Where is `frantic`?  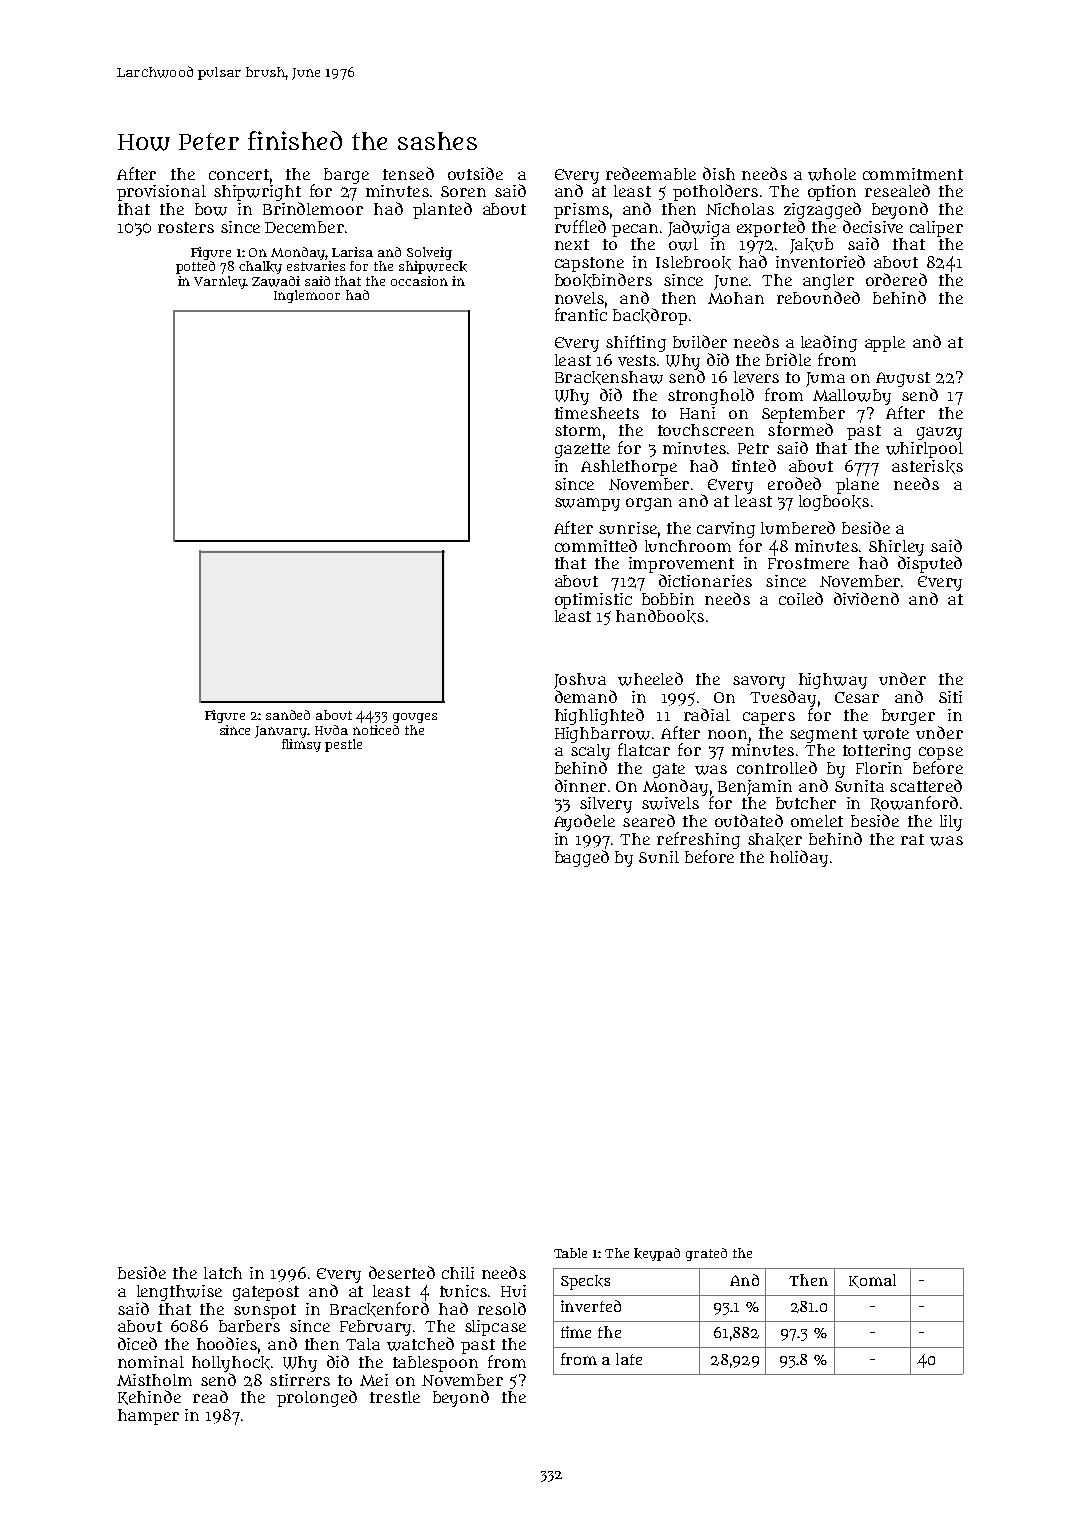
frantic is located at coordinates (581, 314).
